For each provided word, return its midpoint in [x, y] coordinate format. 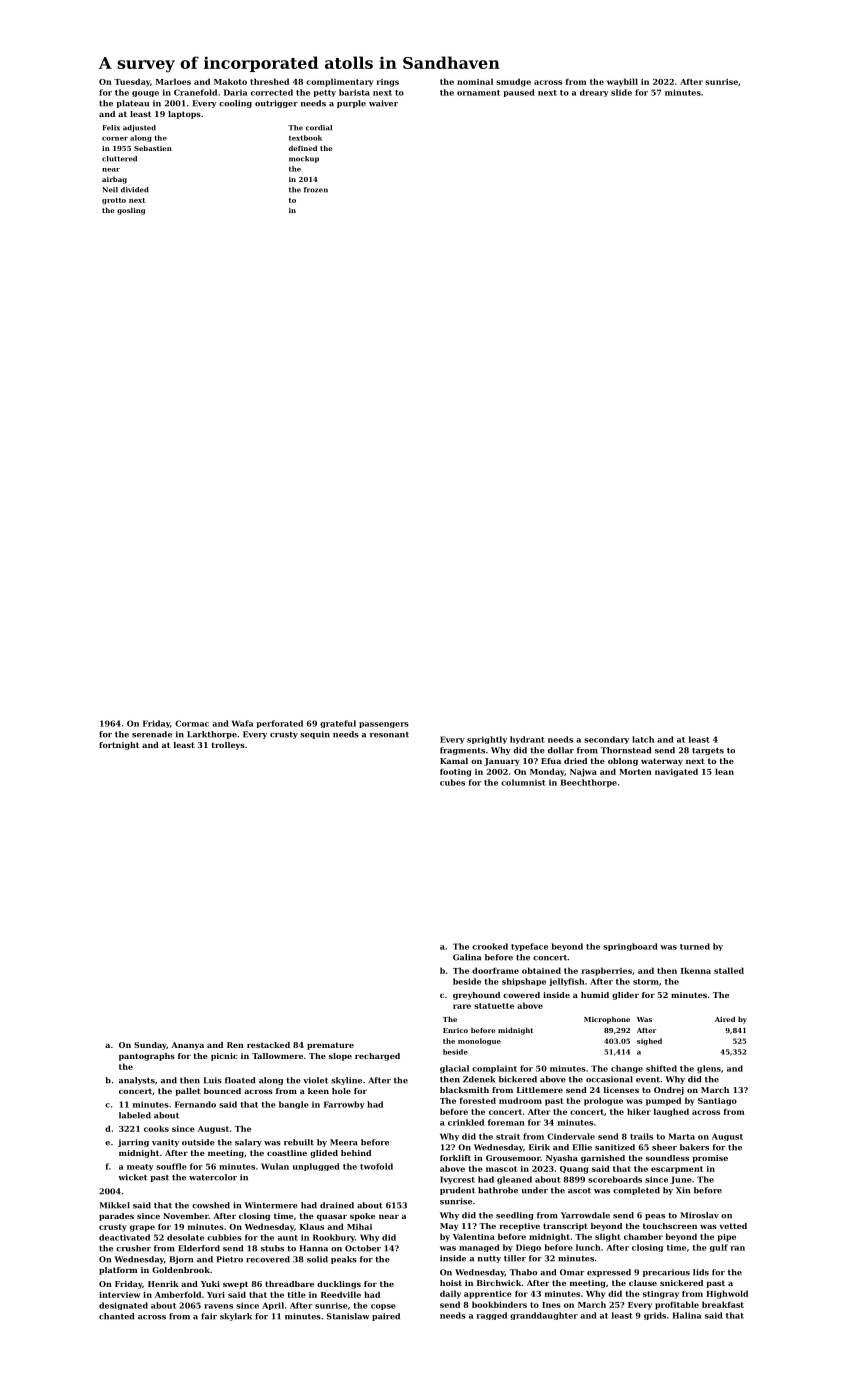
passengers [384, 725]
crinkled [466, 1122]
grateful [338, 724]
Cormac [192, 723]
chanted [116, 1316]
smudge [513, 82]
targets [708, 751]
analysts [137, 1081]
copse [383, 1307]
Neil [110, 190]
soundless [667, 1158]
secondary [606, 740]
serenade [152, 734]
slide [621, 92]
